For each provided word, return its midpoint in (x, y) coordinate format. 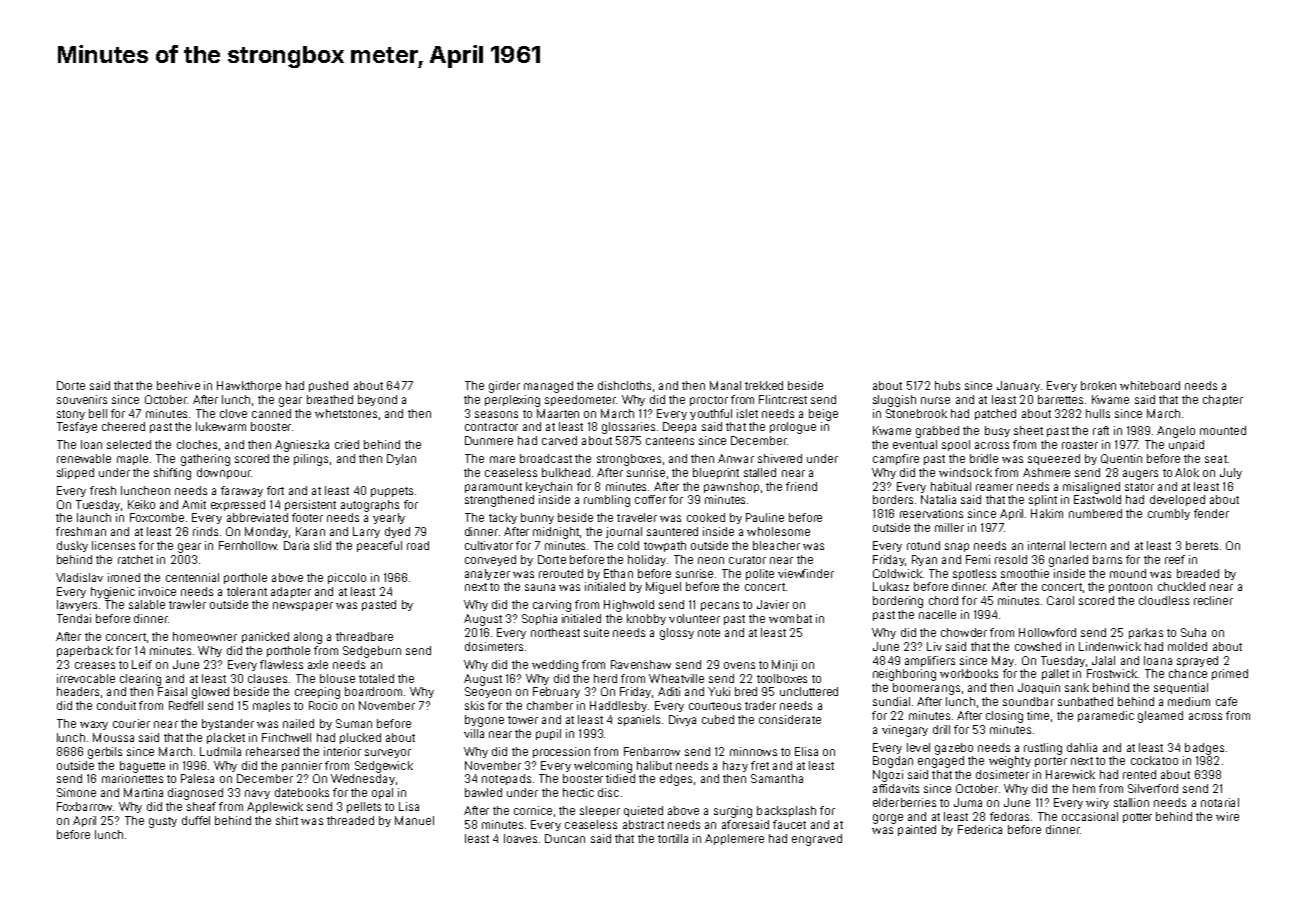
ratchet (135, 559)
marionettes (132, 778)
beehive (178, 385)
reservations (931, 513)
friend (801, 486)
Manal (725, 385)
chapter (1223, 400)
